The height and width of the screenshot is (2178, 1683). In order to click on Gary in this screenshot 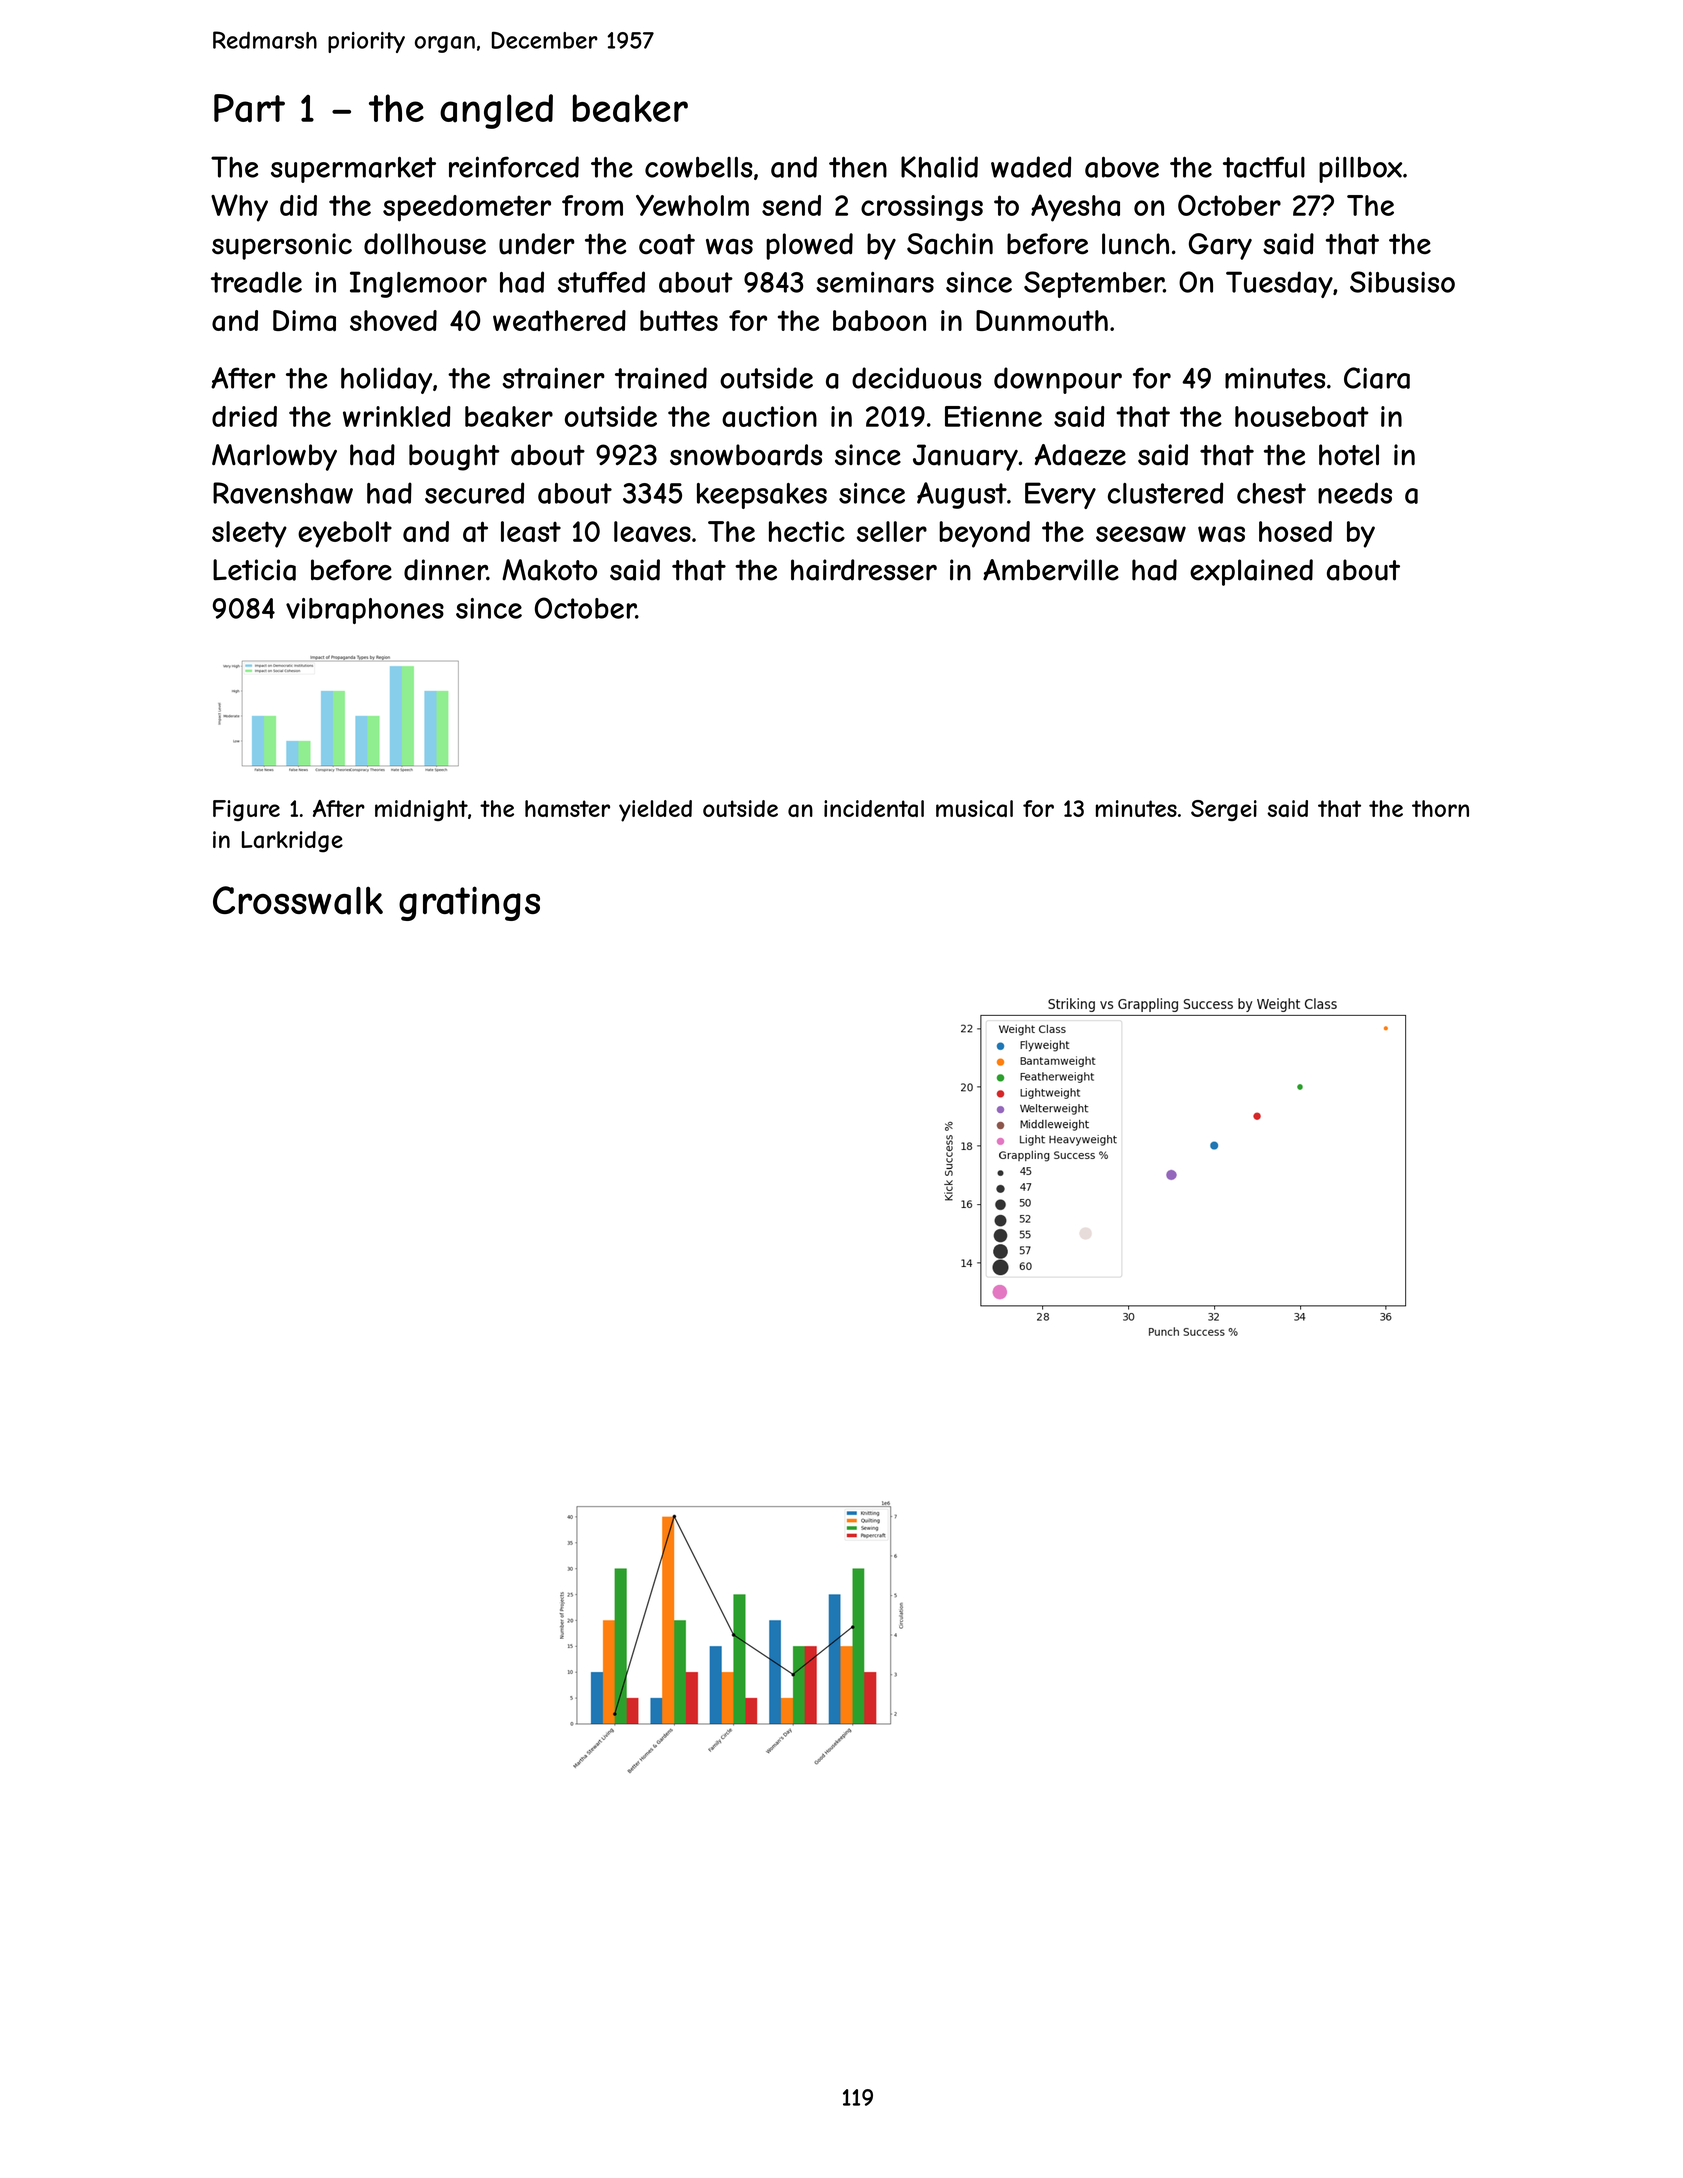, I will do `click(1220, 246)`.
